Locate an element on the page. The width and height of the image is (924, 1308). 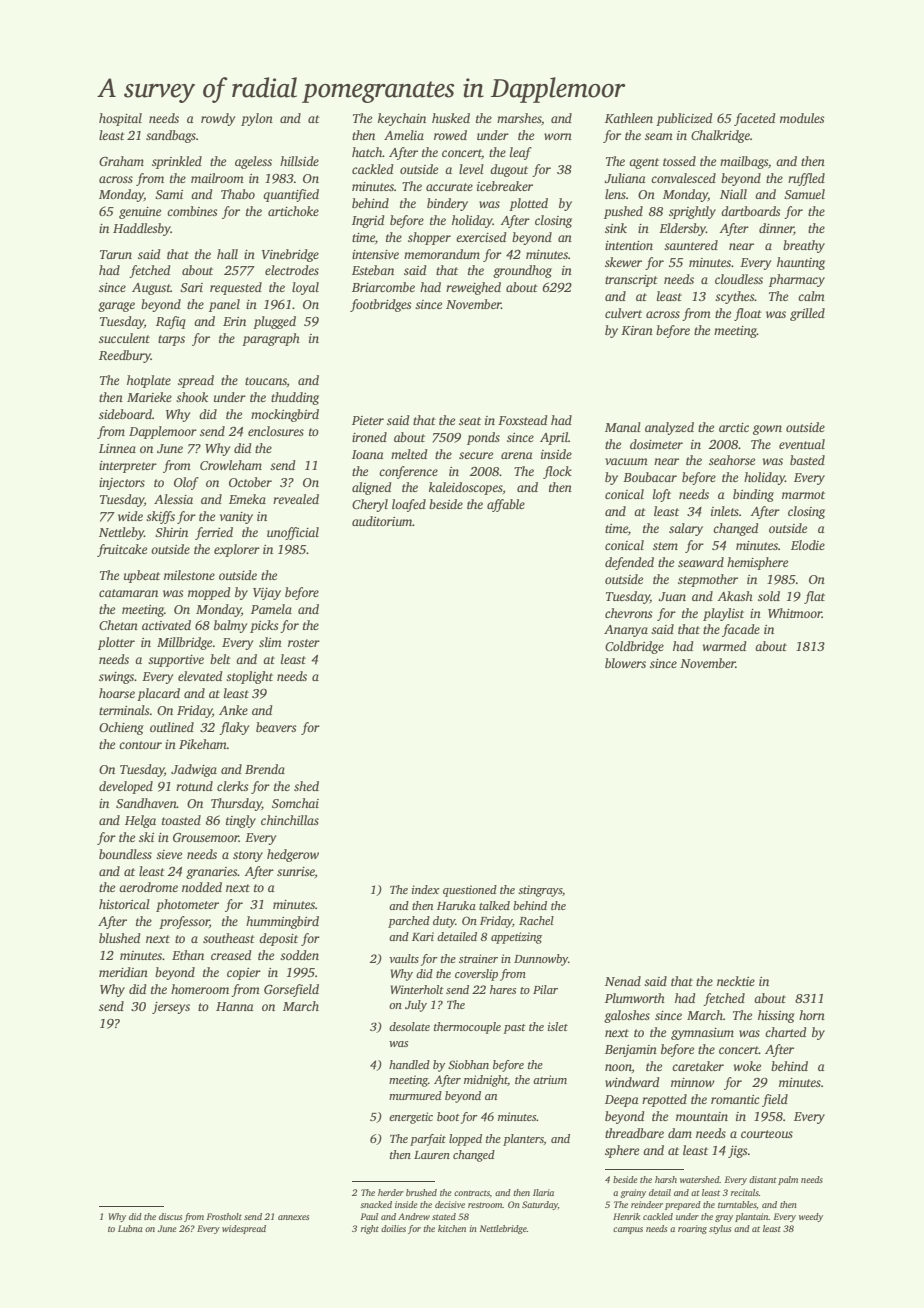
arena is located at coordinates (517, 455).
